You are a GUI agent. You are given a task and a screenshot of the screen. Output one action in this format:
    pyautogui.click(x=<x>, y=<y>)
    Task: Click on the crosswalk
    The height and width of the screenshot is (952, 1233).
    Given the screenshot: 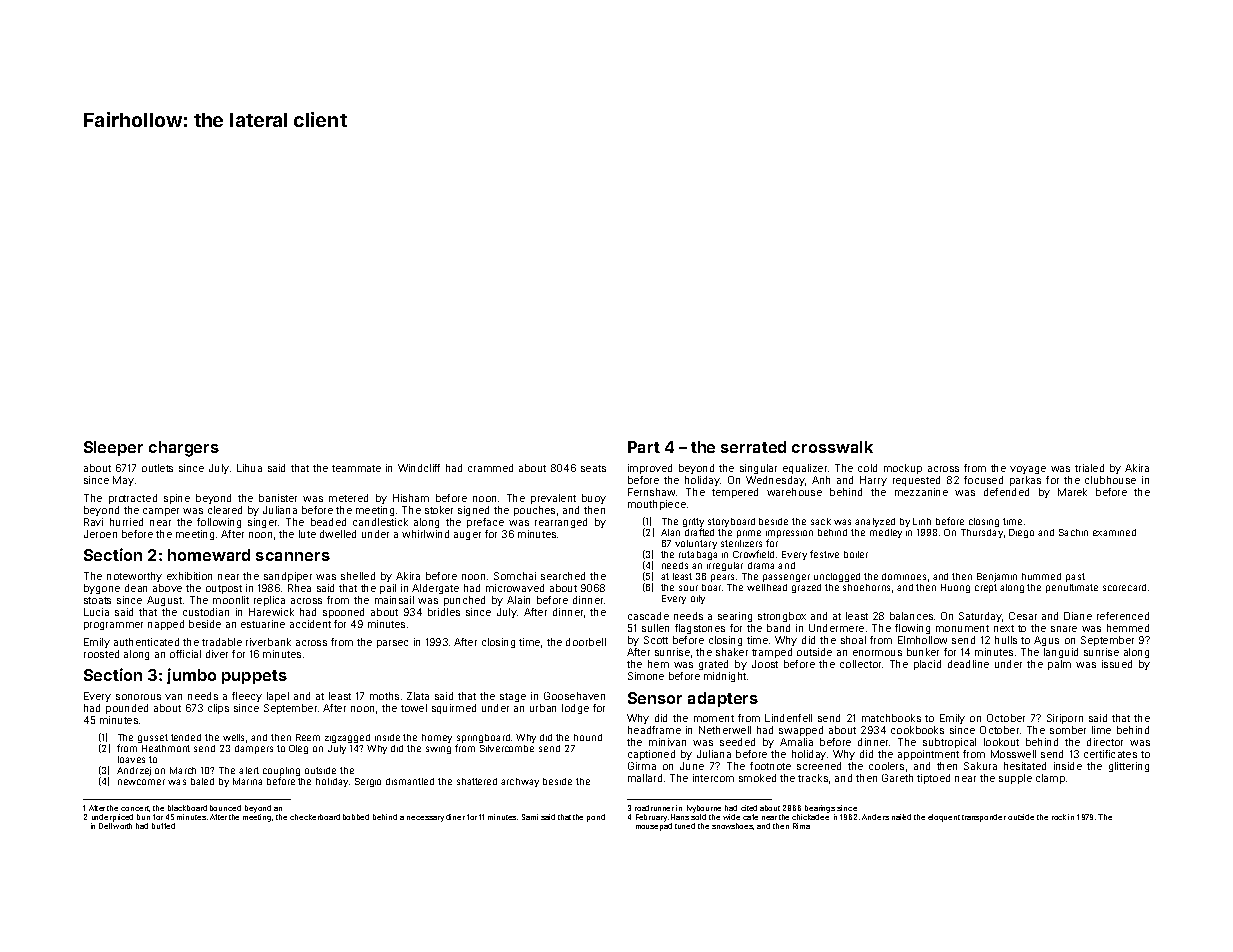 What is the action you would take?
    pyautogui.click(x=832, y=447)
